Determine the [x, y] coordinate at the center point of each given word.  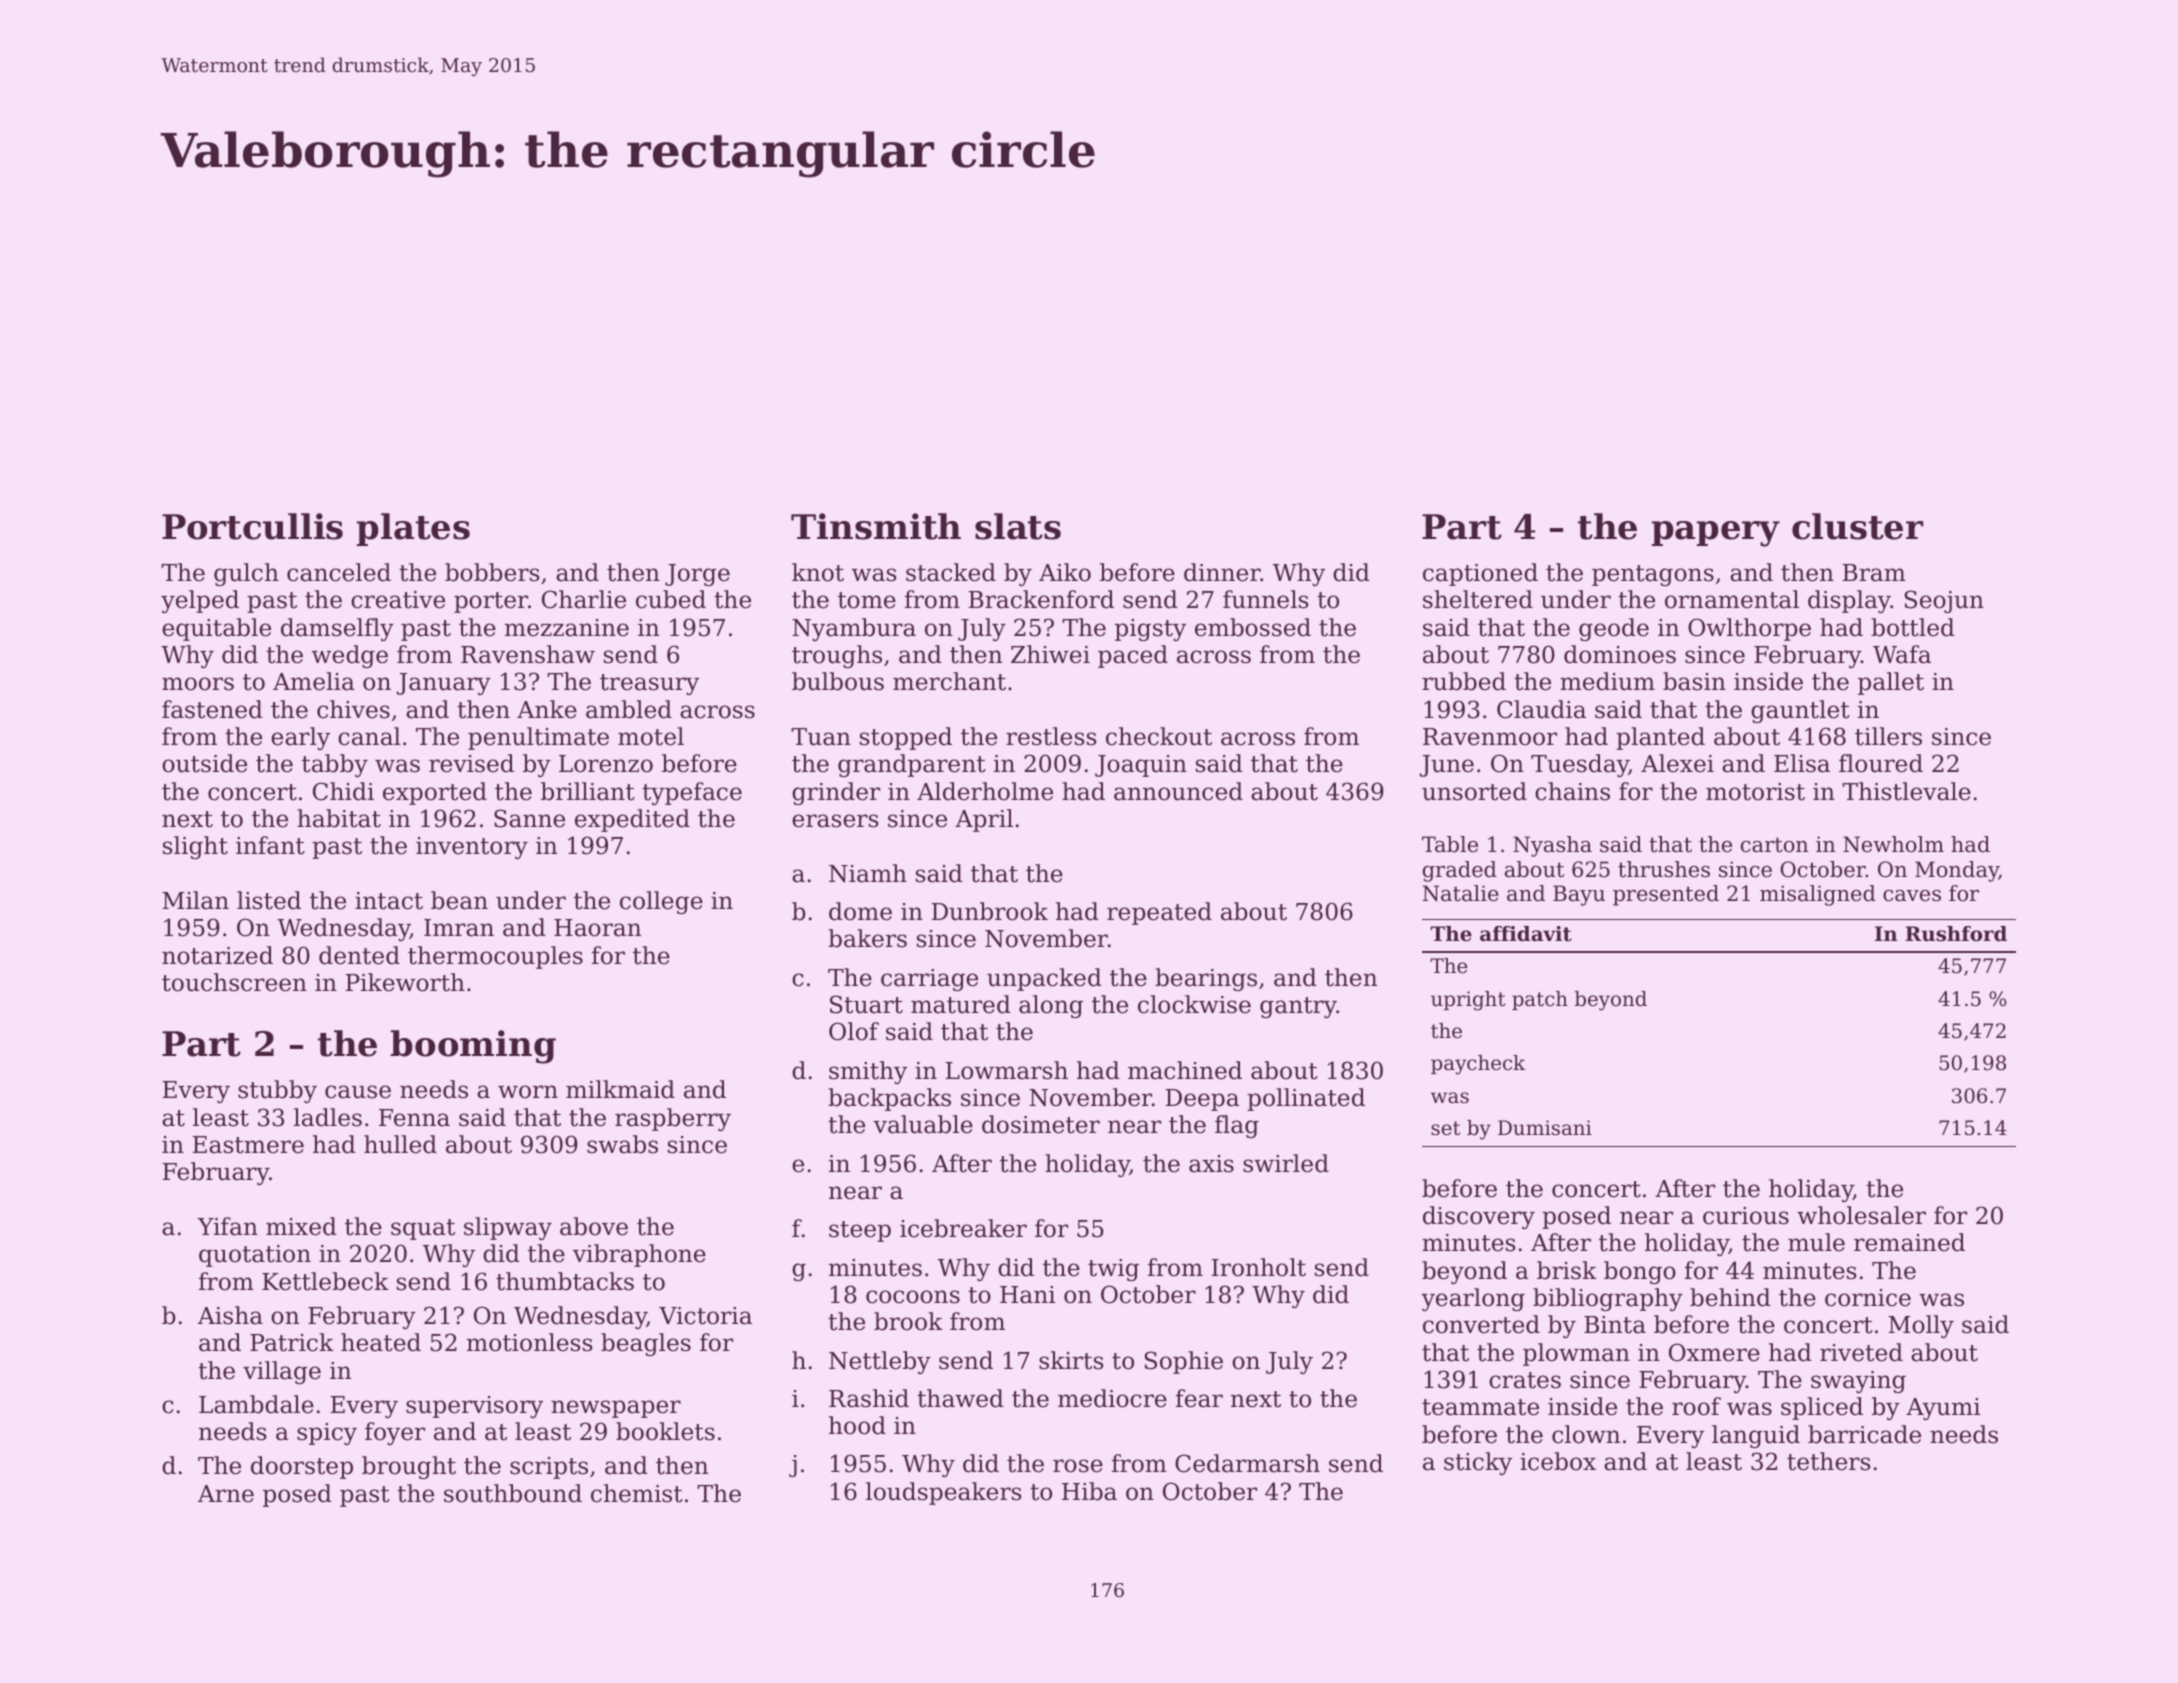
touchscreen [234, 982]
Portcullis [252, 526]
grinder [836, 793]
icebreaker [963, 1228]
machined [1185, 1070]
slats [1018, 526]
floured [1881, 763]
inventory [472, 848]
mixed [301, 1226]
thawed [960, 1398]
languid [1756, 1436]
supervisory [474, 1407]
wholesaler [1861, 1215]
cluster [1857, 526]
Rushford [1956, 934]
